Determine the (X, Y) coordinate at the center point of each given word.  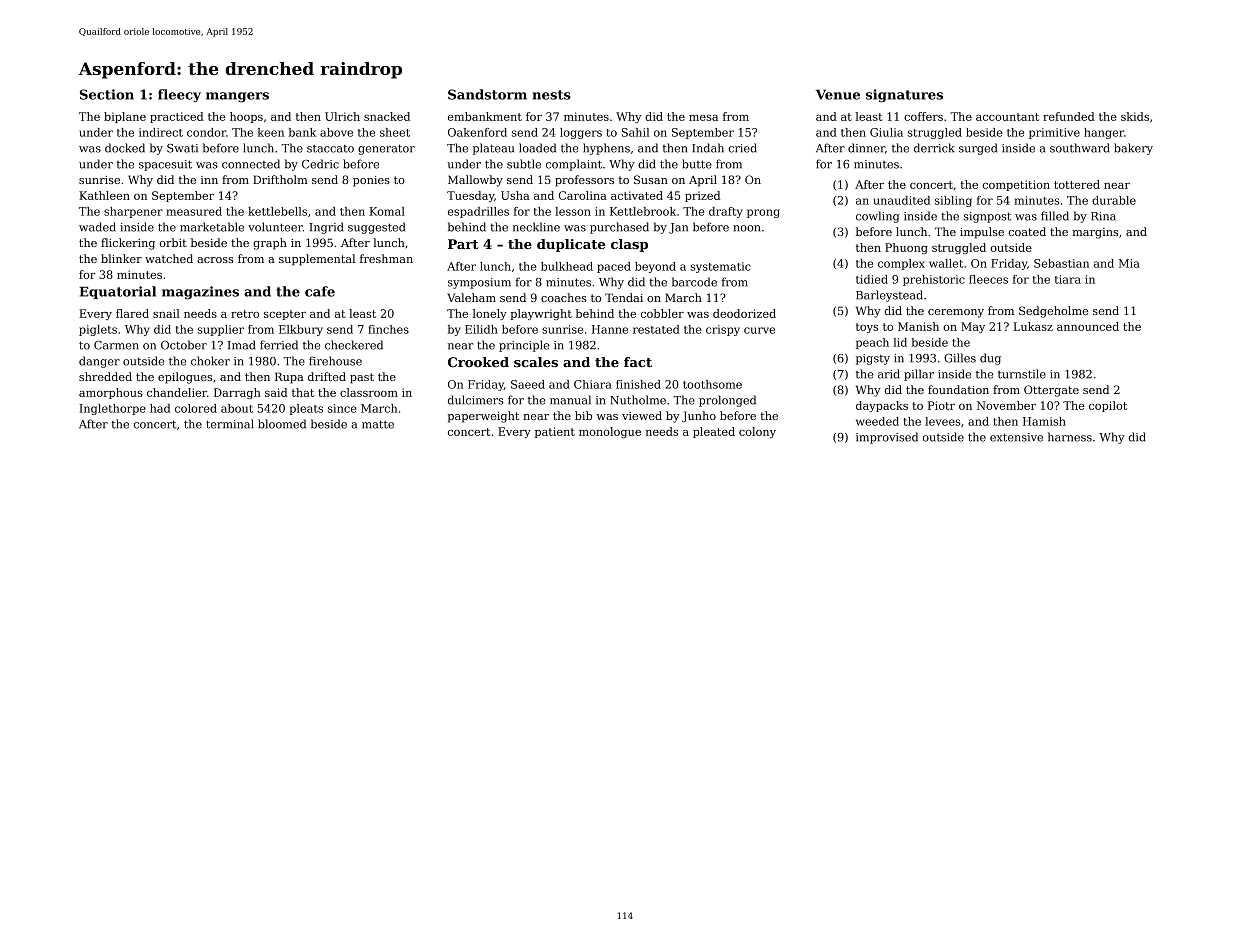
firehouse (335, 361)
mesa (703, 118)
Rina (1103, 216)
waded (97, 227)
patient (555, 432)
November (1006, 405)
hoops (246, 117)
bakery (1133, 149)
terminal (229, 424)
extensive (1016, 437)
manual (570, 400)
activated (637, 195)
